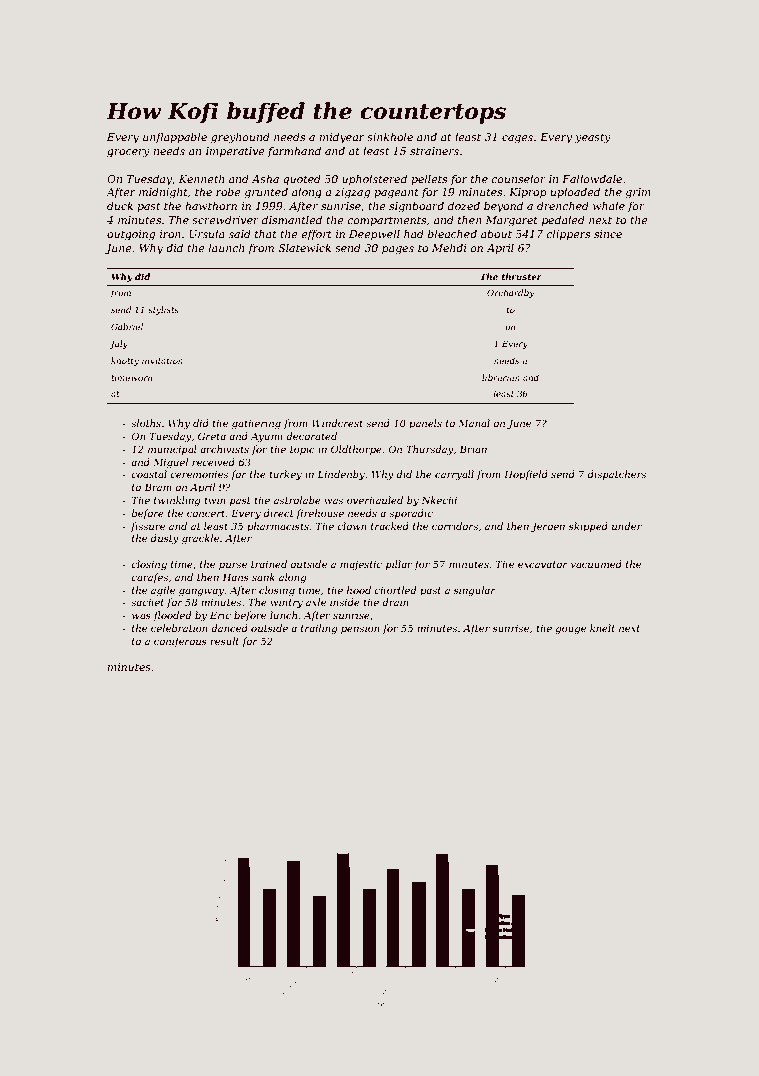 This screenshot has height=1076, width=759. What do you see at coordinates (180, 642) in the screenshot?
I see `coniferous` at bounding box center [180, 642].
